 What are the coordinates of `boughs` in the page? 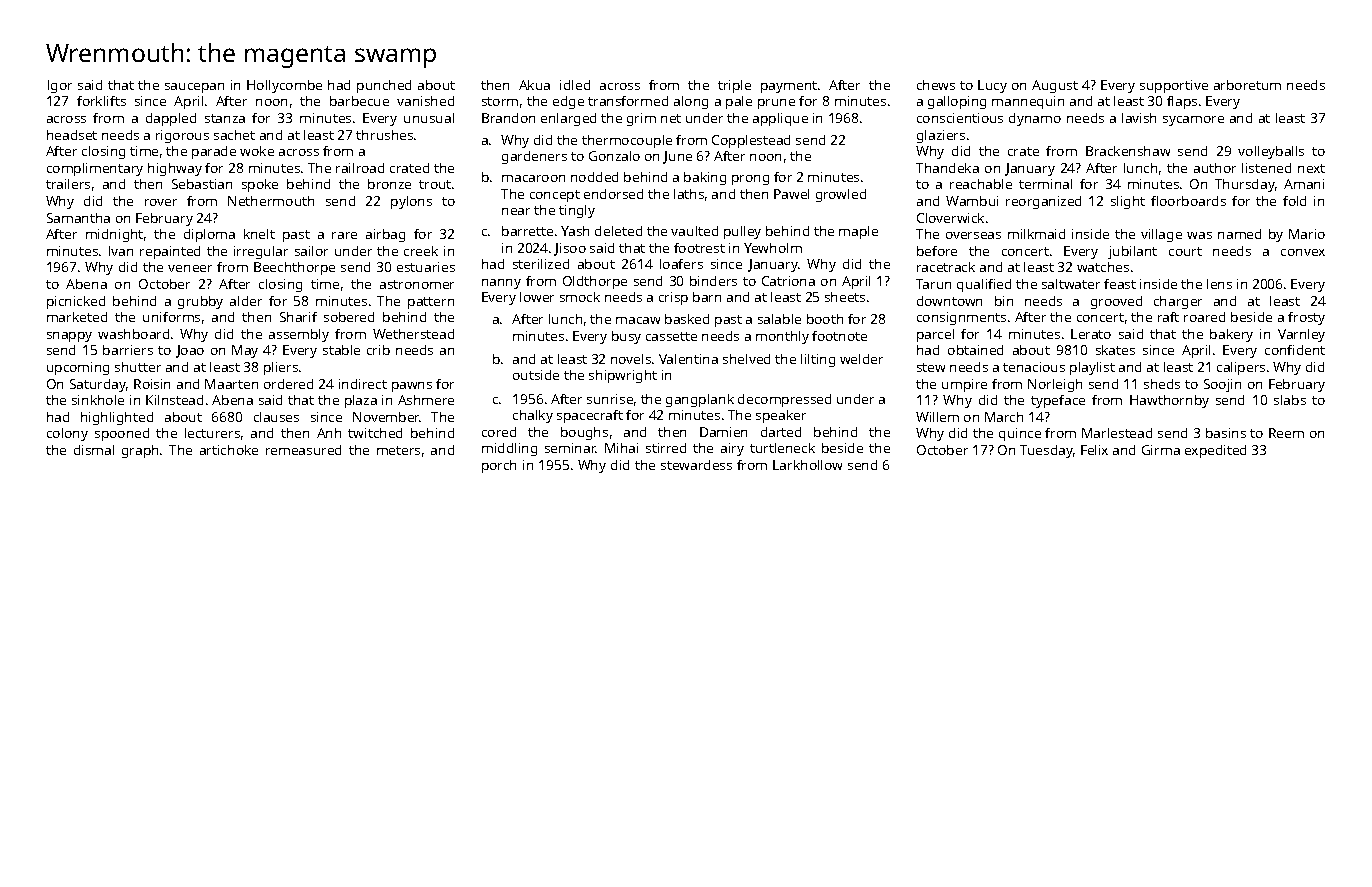 It's located at (584, 433).
